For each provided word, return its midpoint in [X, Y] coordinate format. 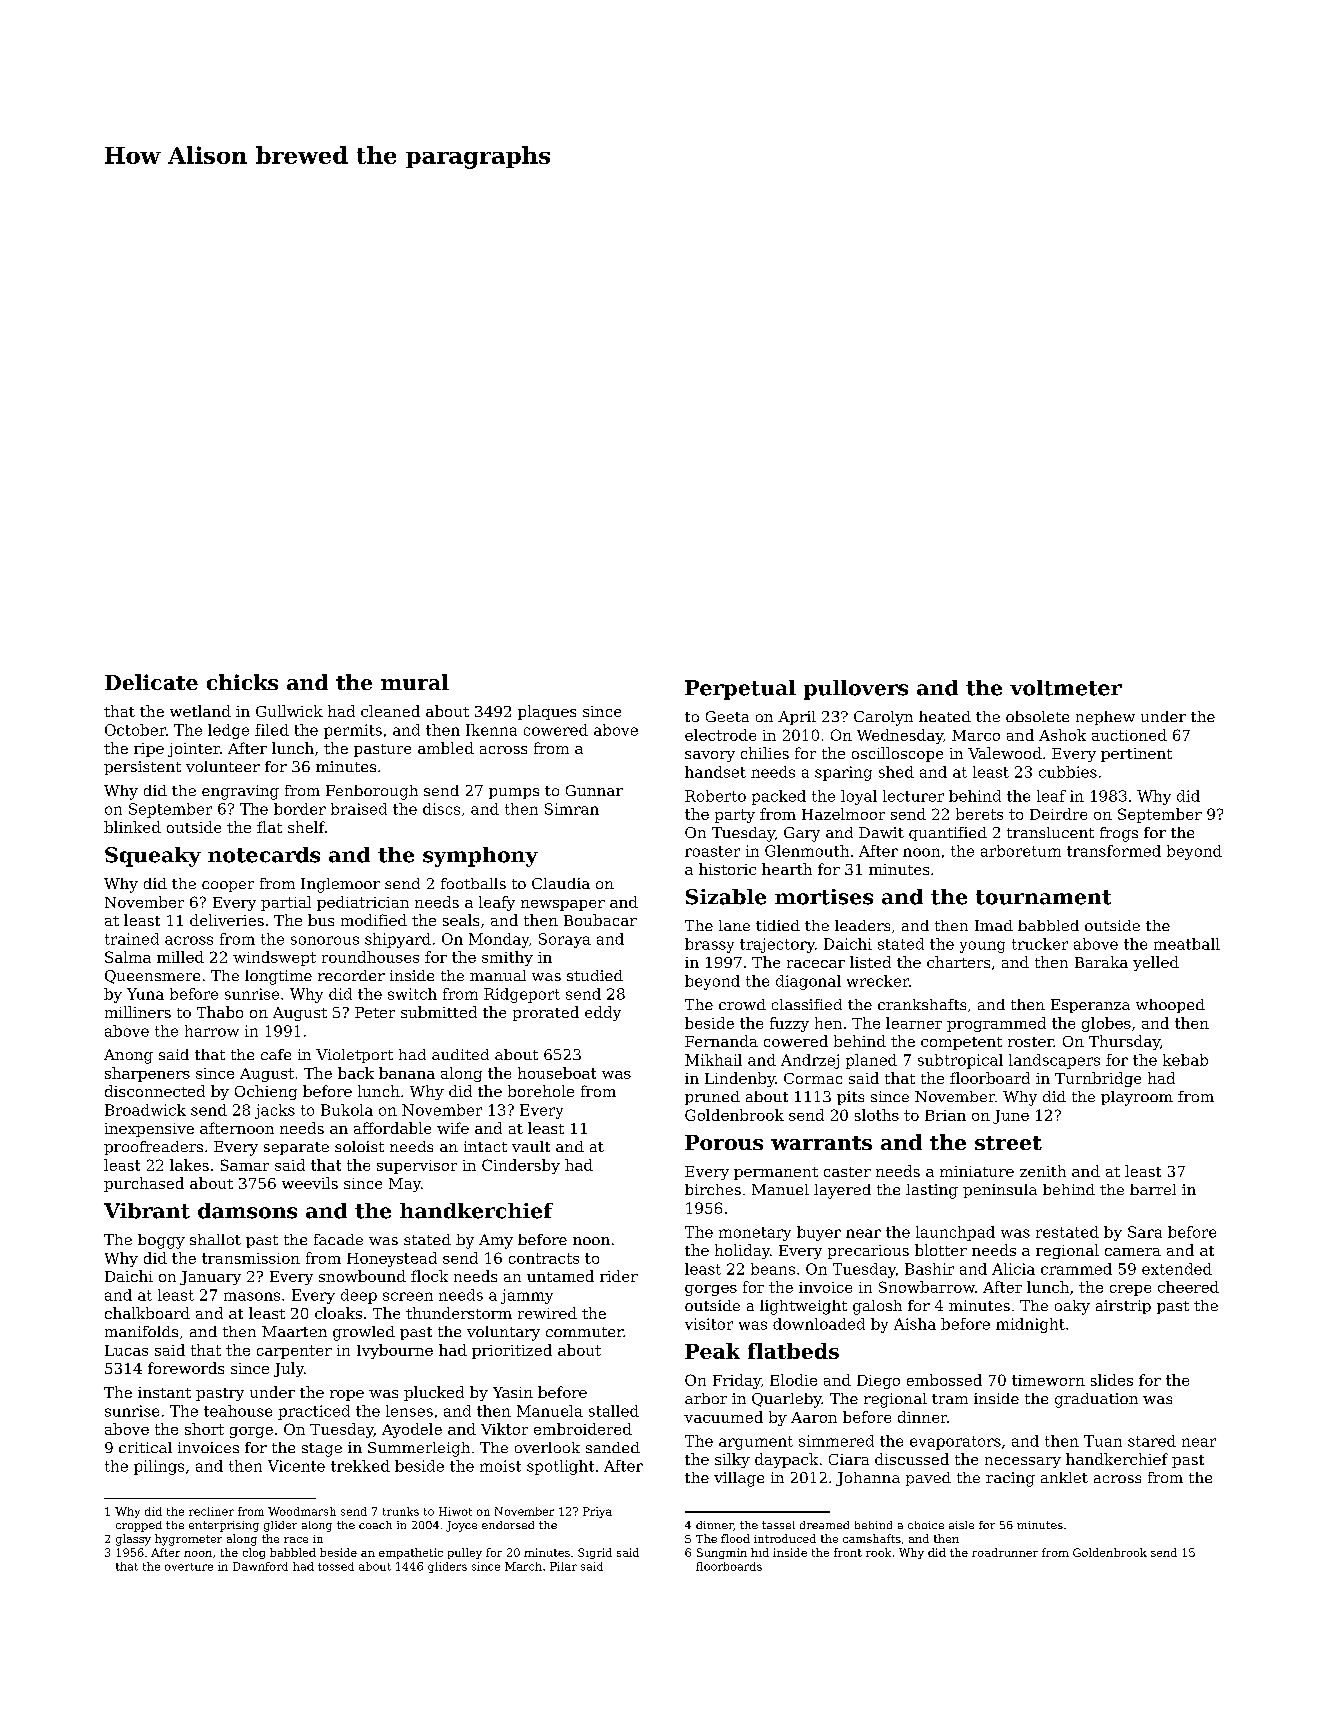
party [735, 816]
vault [531, 1146]
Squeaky [153, 857]
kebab [1185, 1060]
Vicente [296, 1466]
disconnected [155, 1091]
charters [958, 962]
